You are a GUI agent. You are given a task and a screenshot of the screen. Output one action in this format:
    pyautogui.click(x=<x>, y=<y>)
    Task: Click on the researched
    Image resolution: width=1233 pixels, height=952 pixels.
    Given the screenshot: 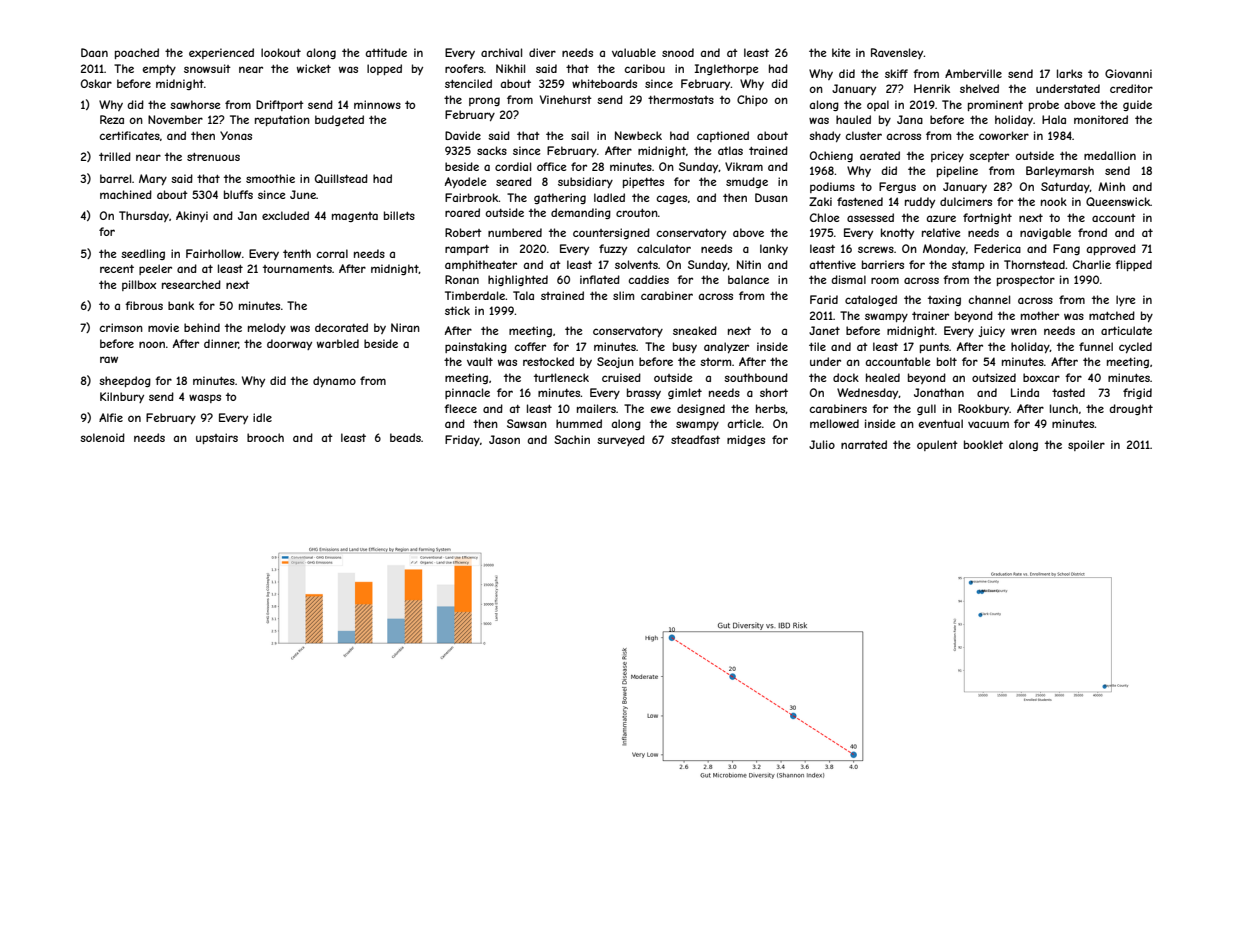 What is the action you would take?
    pyautogui.click(x=191, y=284)
